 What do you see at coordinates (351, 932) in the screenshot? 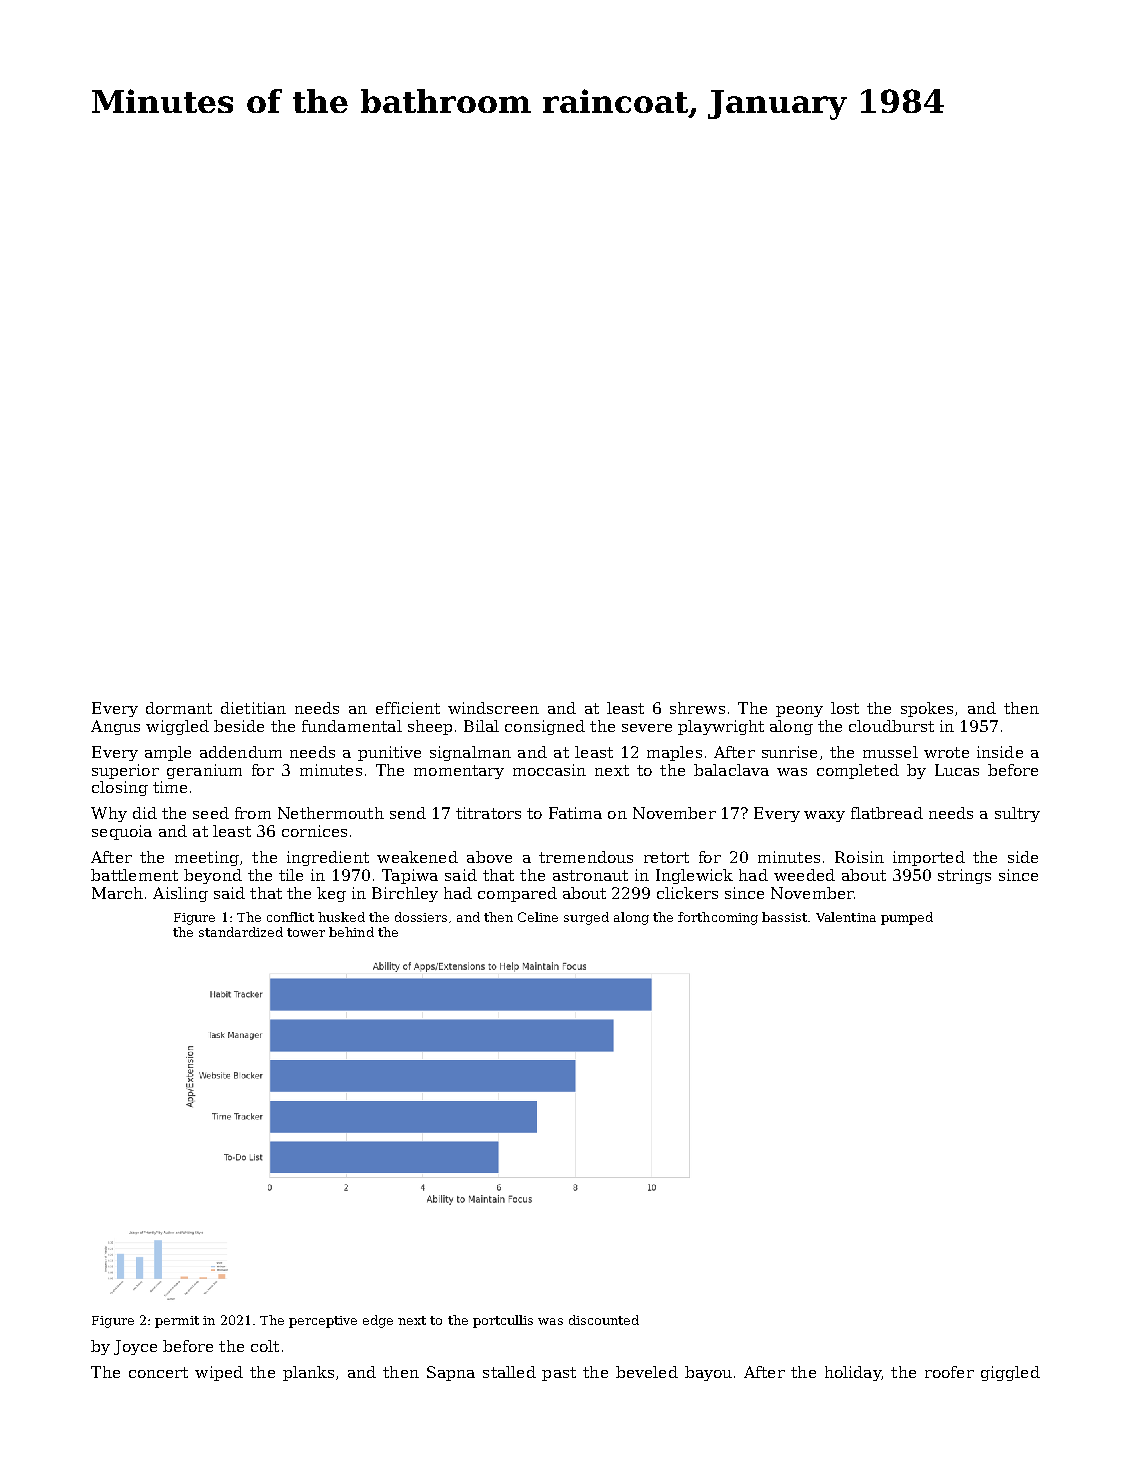
I see `behind` at bounding box center [351, 932].
